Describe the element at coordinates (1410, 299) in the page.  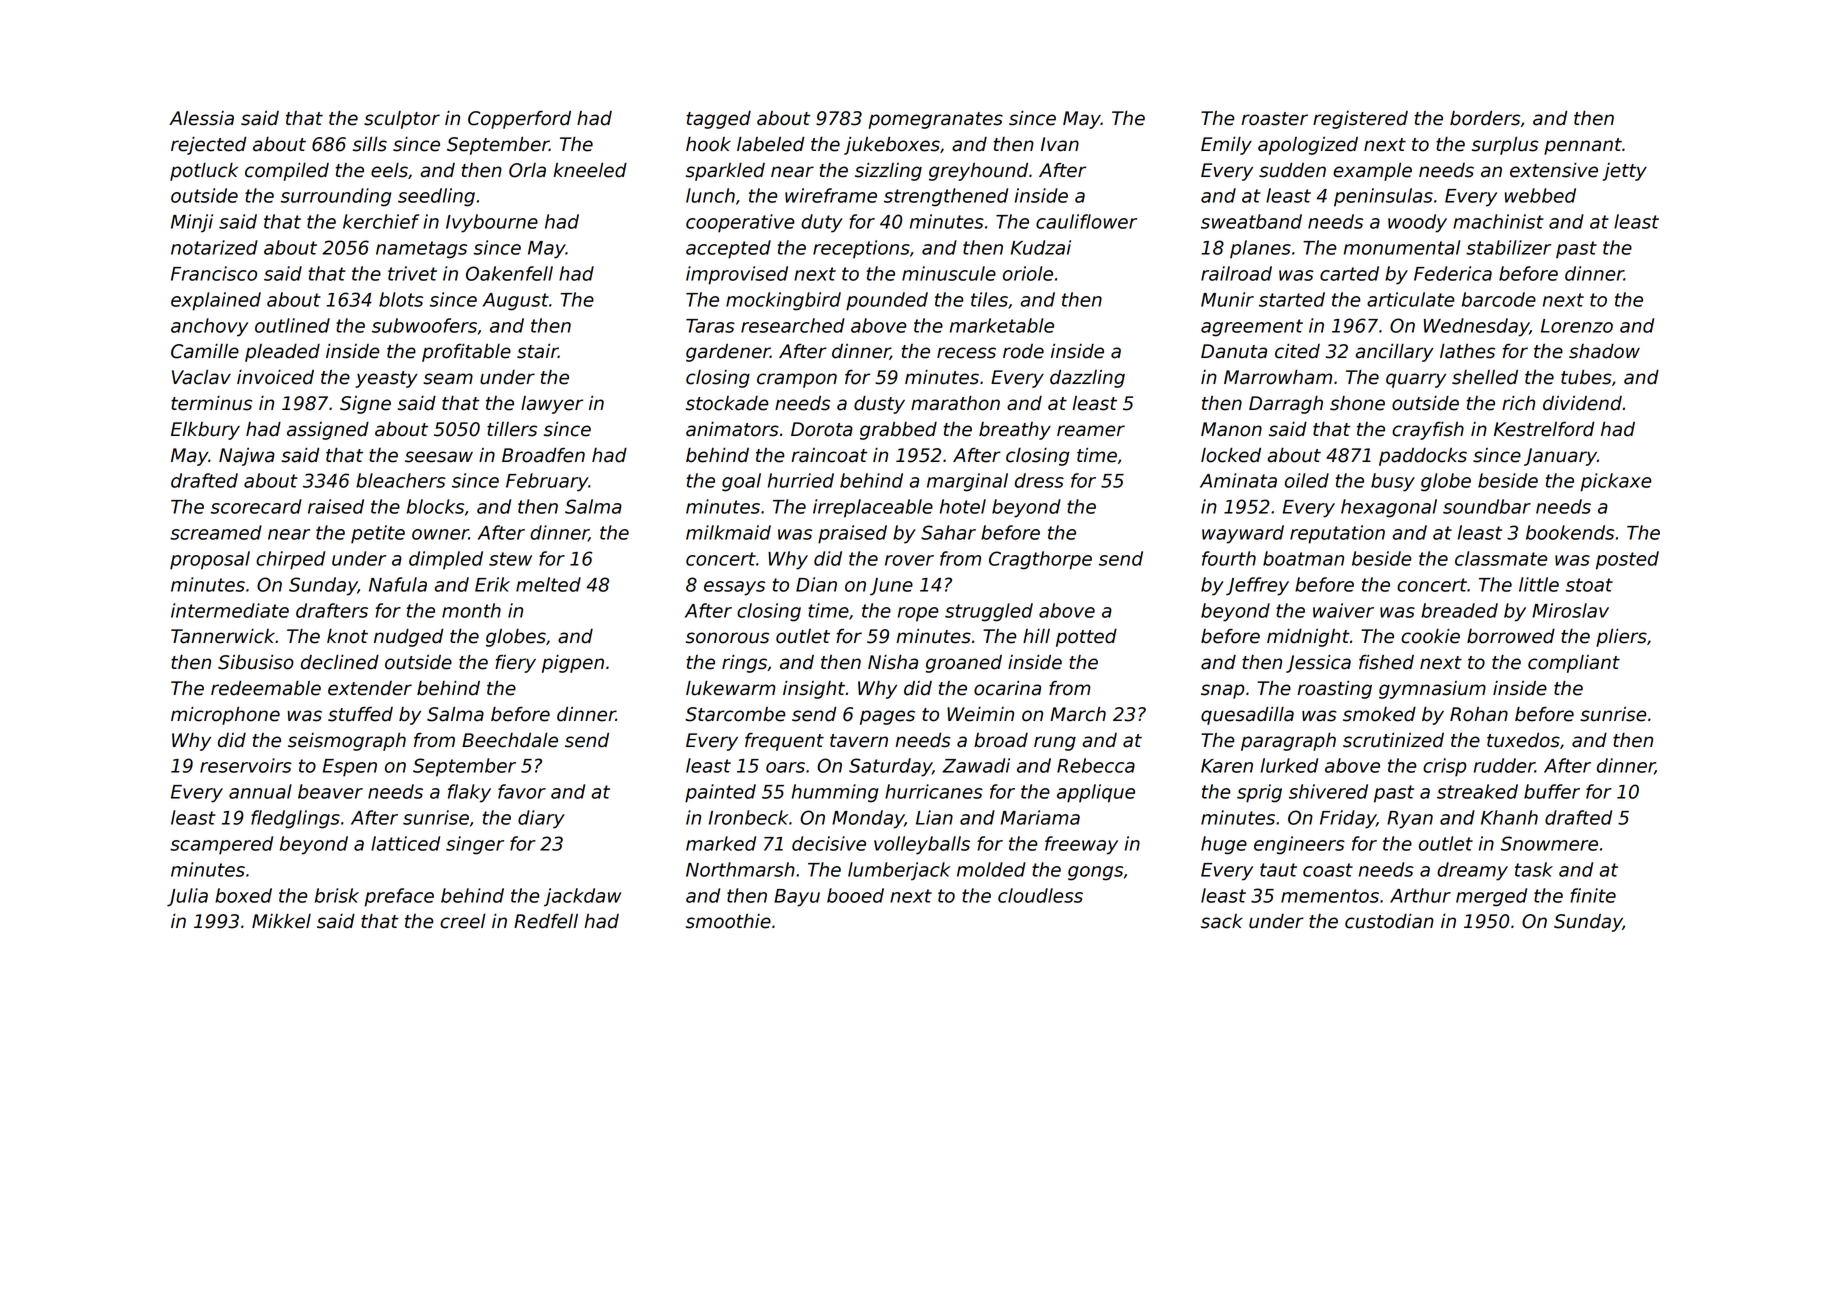
I see `articulate` at that location.
